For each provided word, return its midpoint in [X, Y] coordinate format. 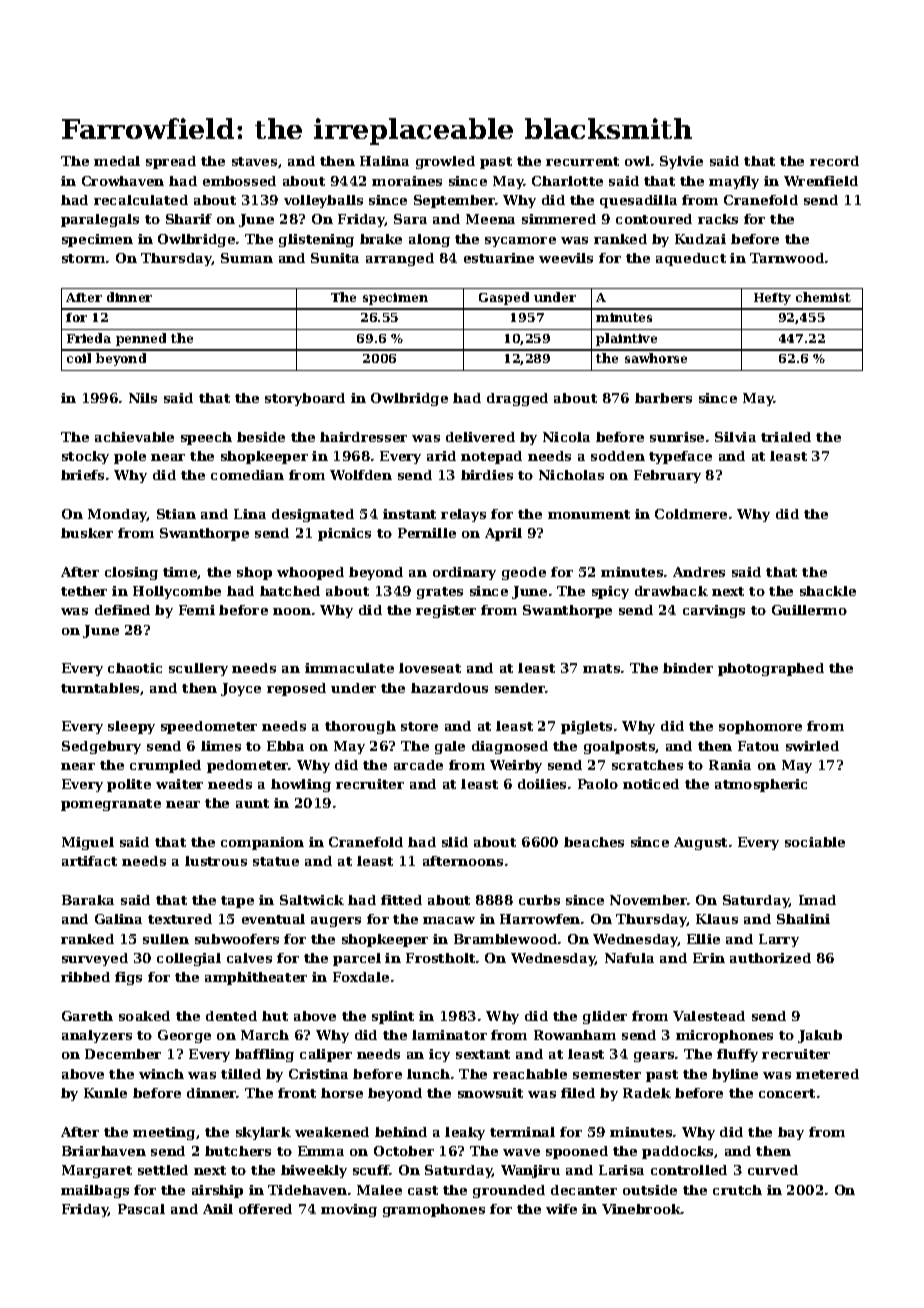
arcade [418, 765]
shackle [828, 591]
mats [601, 668]
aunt [252, 803]
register [446, 611]
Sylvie [681, 162]
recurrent [582, 161]
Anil [218, 1209]
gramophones [434, 1210]
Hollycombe [177, 592]
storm [83, 258]
